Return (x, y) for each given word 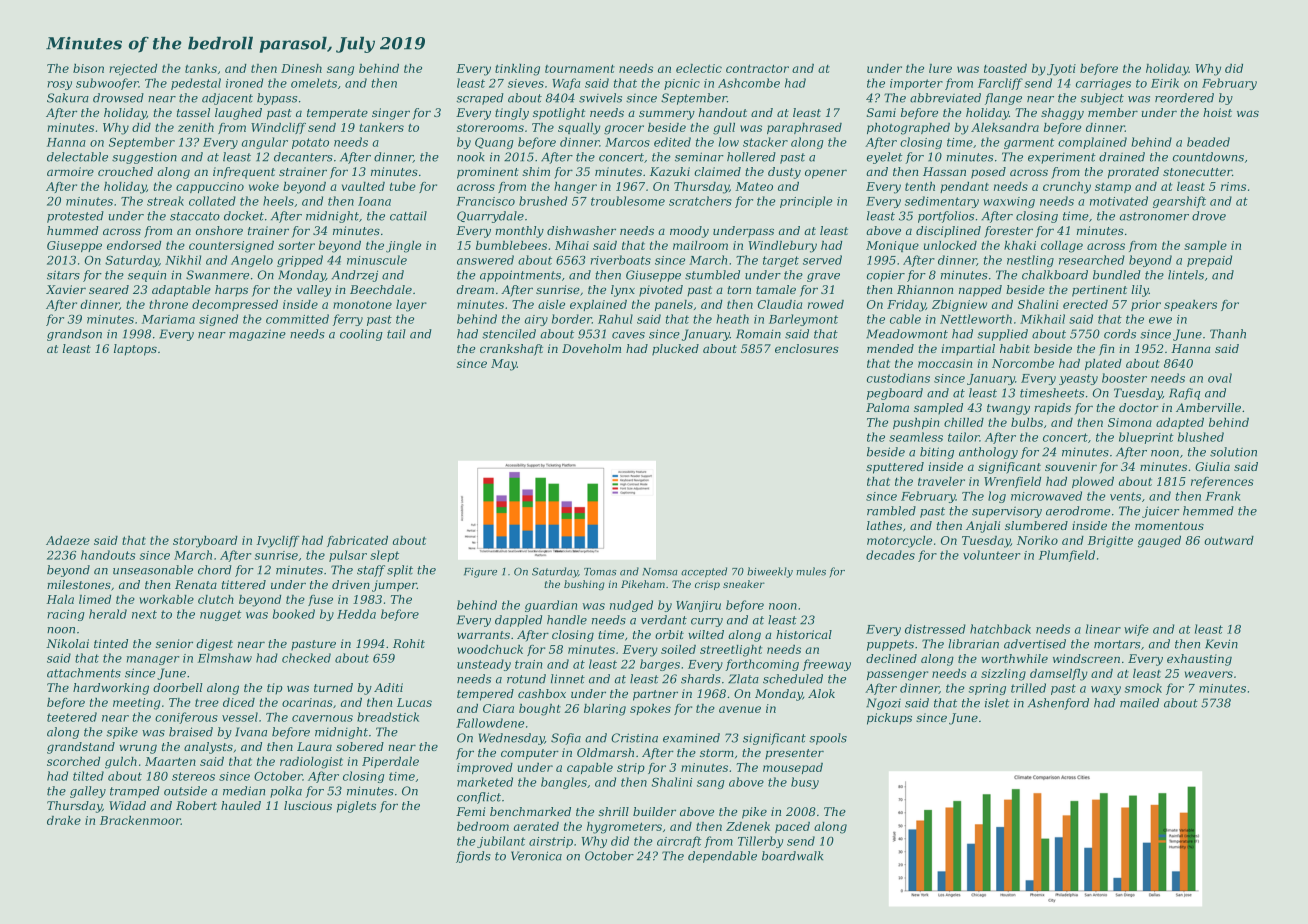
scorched (73, 761)
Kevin (1221, 644)
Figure (480, 573)
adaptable (181, 291)
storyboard (205, 542)
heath (732, 319)
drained (1122, 157)
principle (806, 202)
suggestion (144, 158)
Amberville (1208, 407)
